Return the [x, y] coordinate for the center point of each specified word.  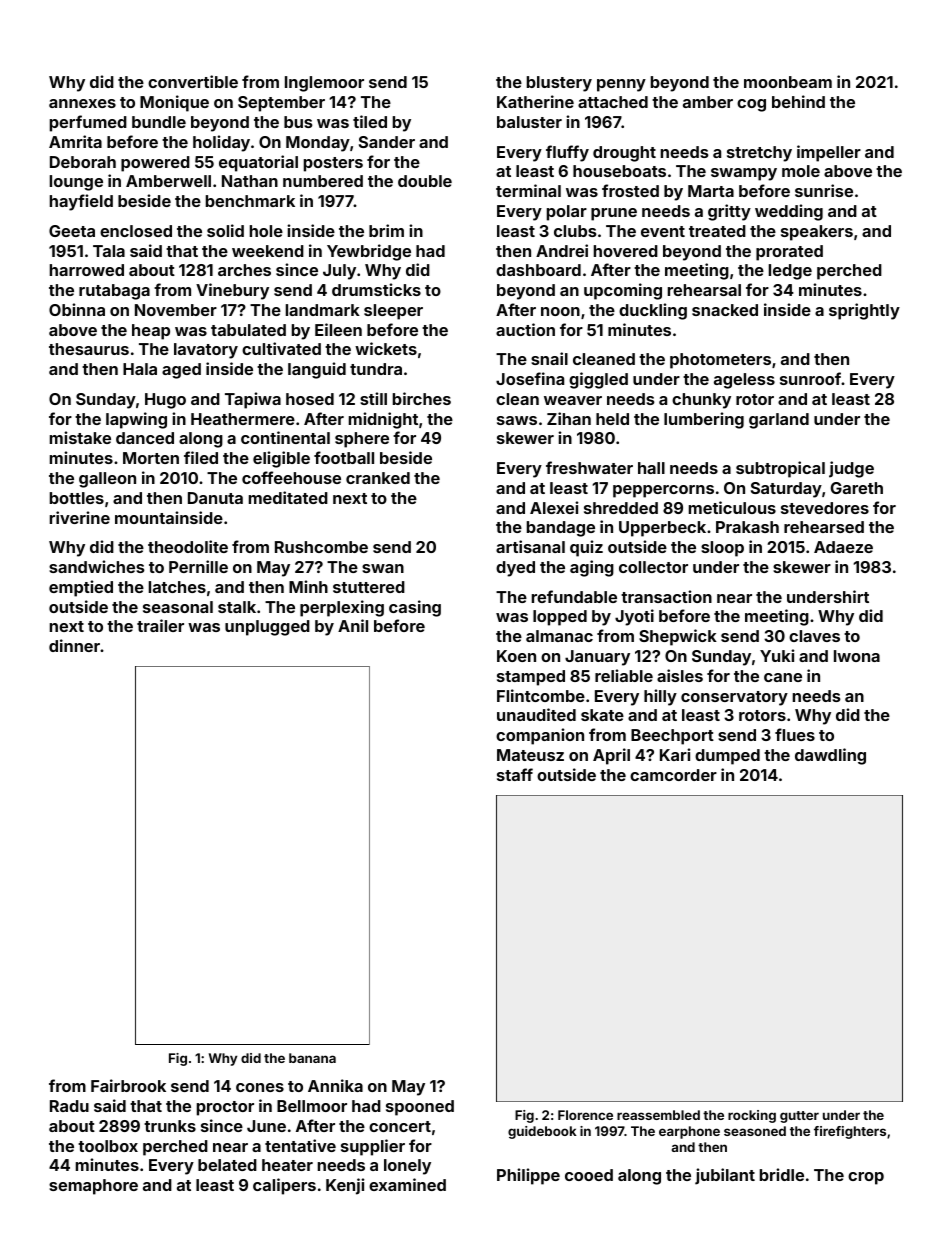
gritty [729, 212]
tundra [376, 369]
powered [155, 164]
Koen [516, 656]
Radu [69, 1106]
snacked [725, 310]
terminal [528, 190]
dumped [727, 757]
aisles [680, 675]
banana [312, 1058]
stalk [237, 607]
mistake [80, 437]
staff [515, 774]
